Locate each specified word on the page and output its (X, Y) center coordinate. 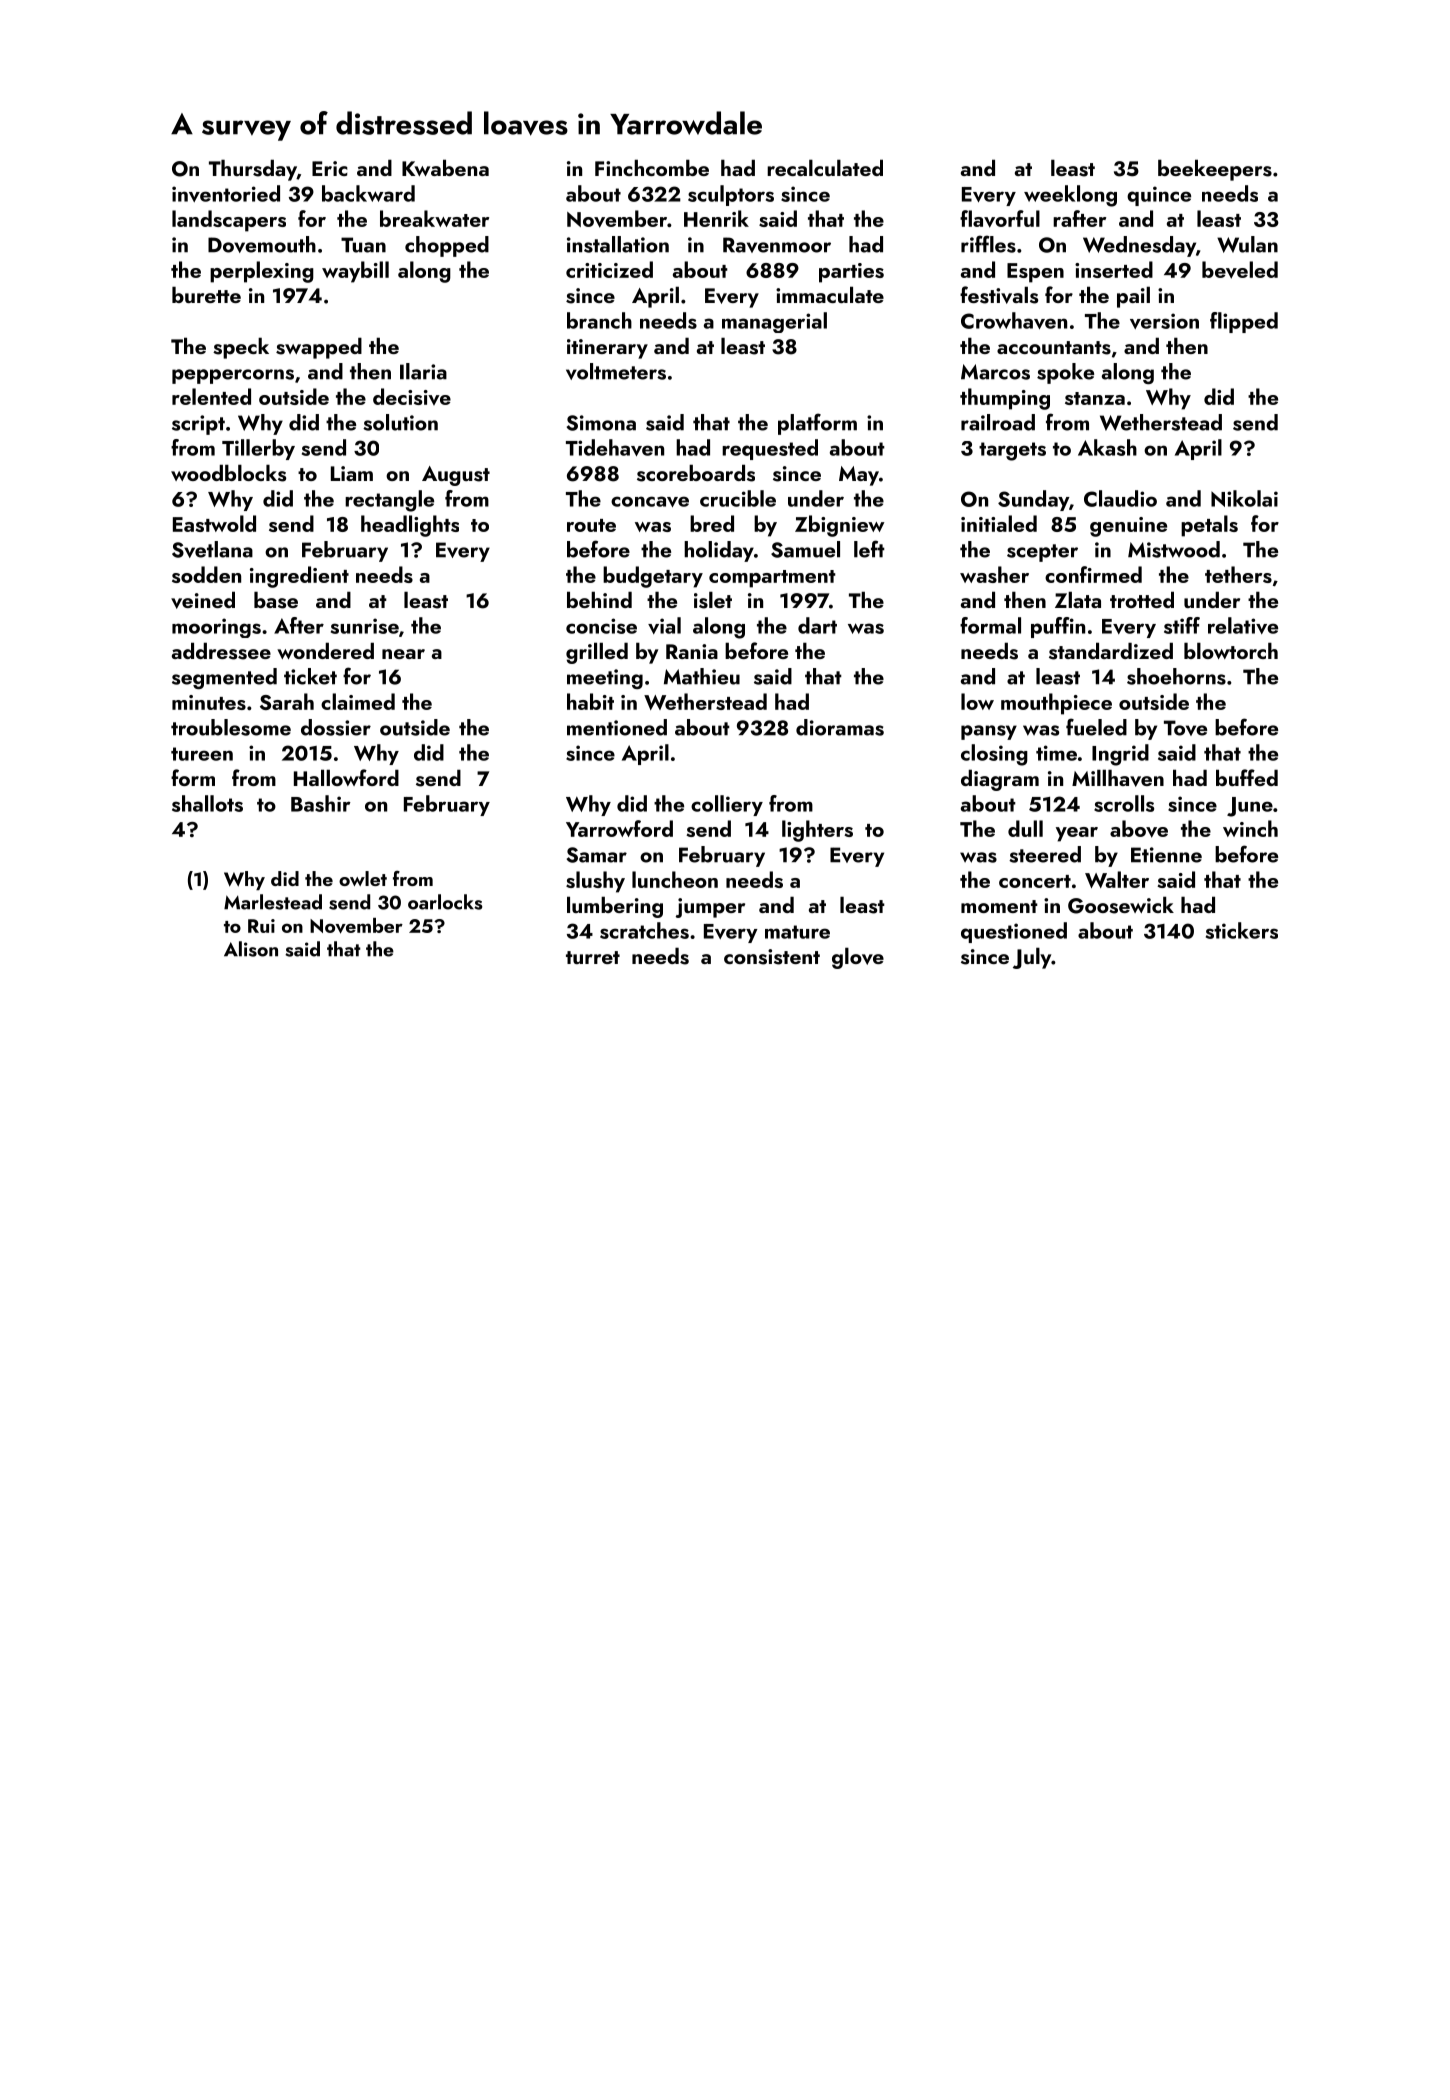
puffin (1058, 627)
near (403, 654)
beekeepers (1215, 170)
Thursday (253, 170)
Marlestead (273, 902)
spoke (1065, 373)
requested (770, 449)
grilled (597, 653)
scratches (644, 930)
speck (241, 348)
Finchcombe (652, 167)
